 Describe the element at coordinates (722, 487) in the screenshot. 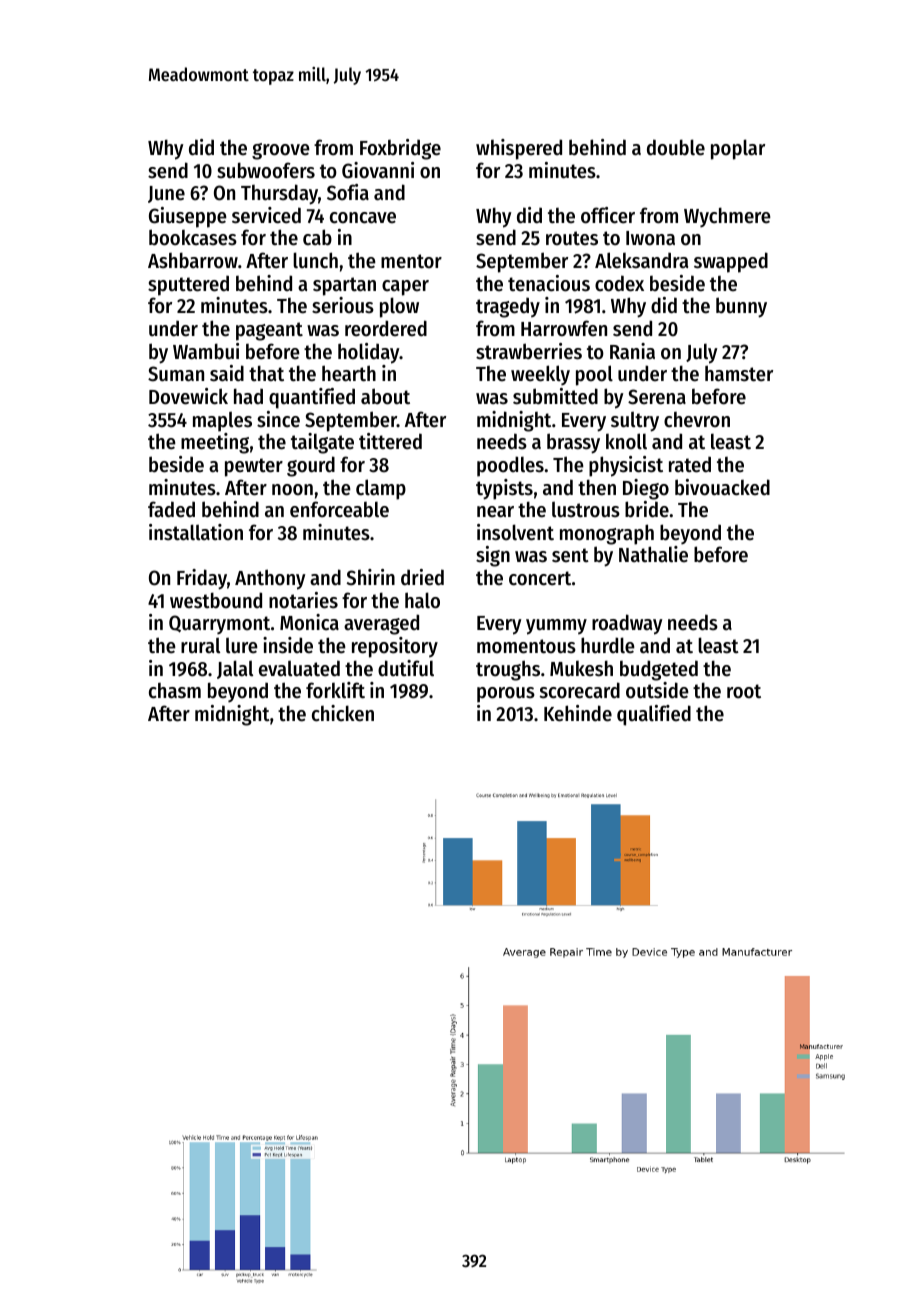

I see `bivouacked` at that location.
